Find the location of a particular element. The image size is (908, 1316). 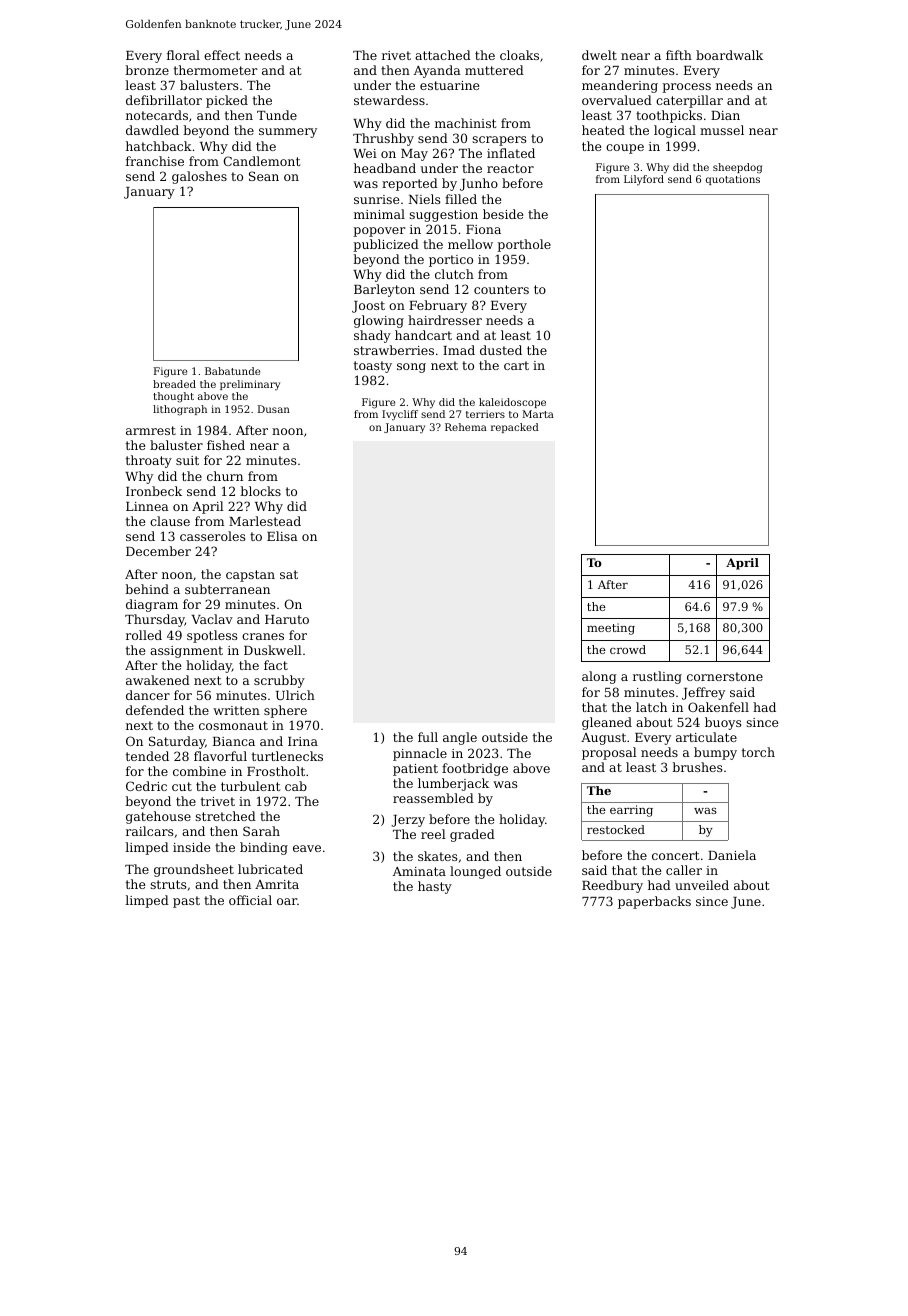

reel is located at coordinates (433, 834).
